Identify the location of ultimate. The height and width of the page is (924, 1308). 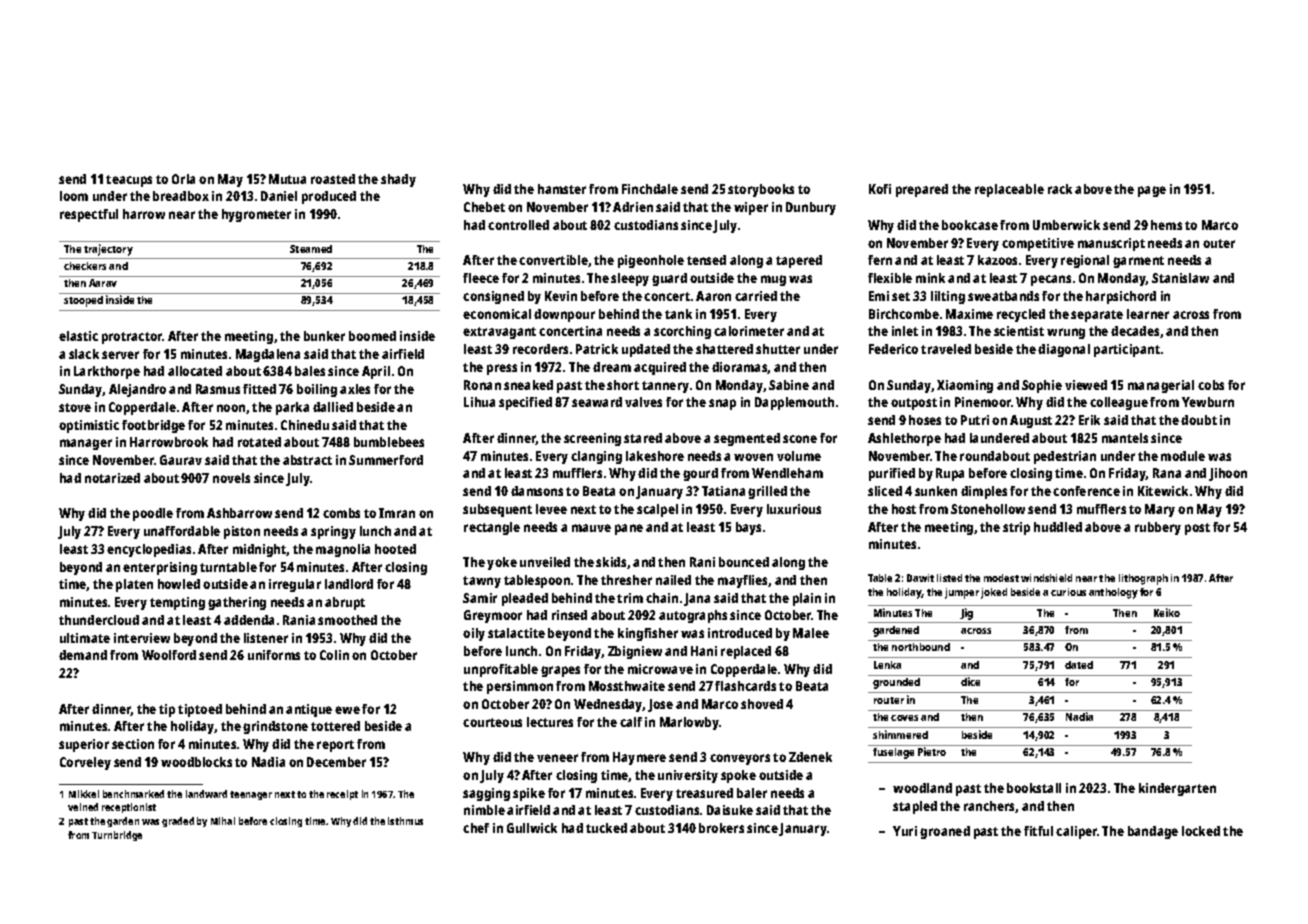
(85, 638).
